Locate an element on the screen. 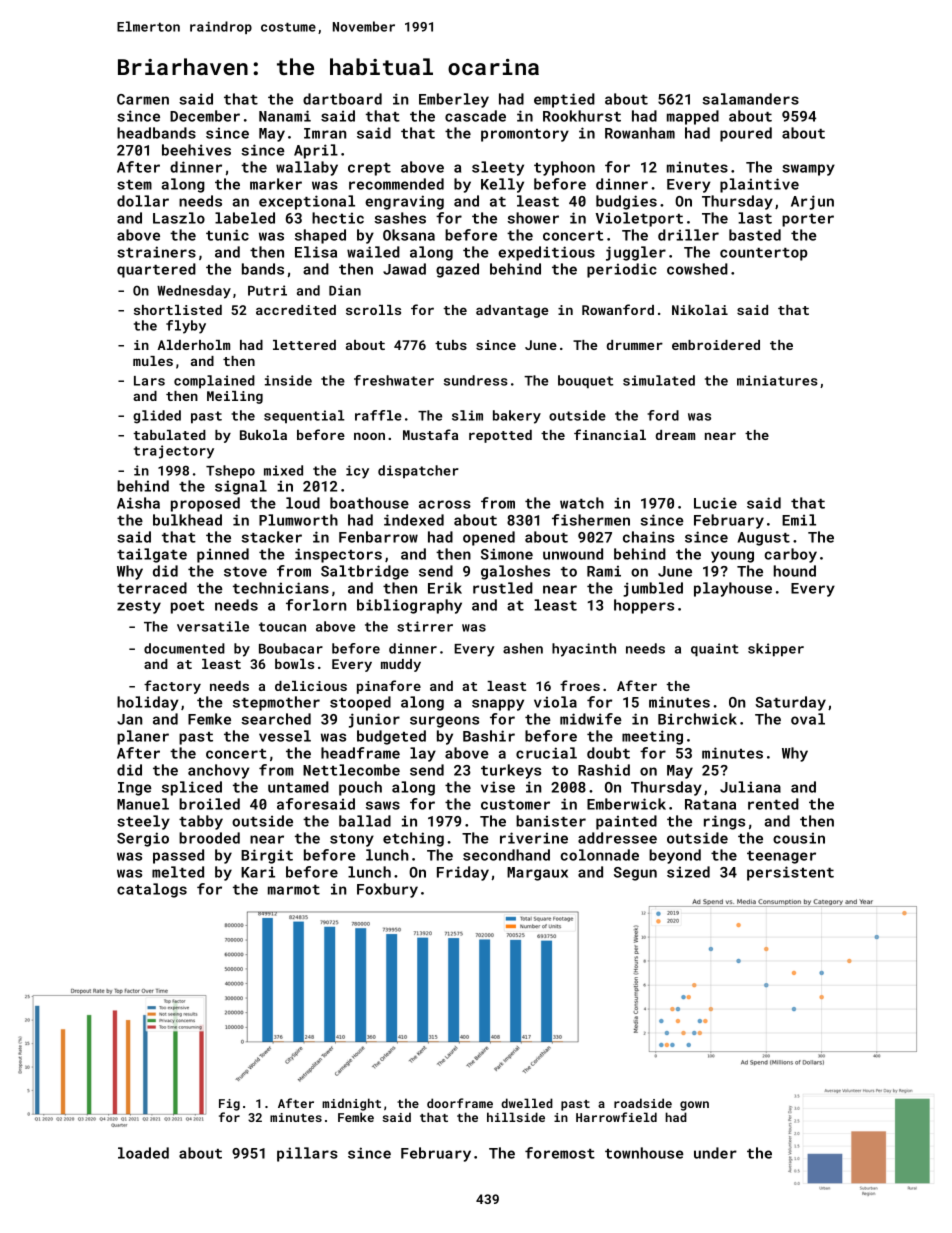  complained is located at coordinates (214, 381).
